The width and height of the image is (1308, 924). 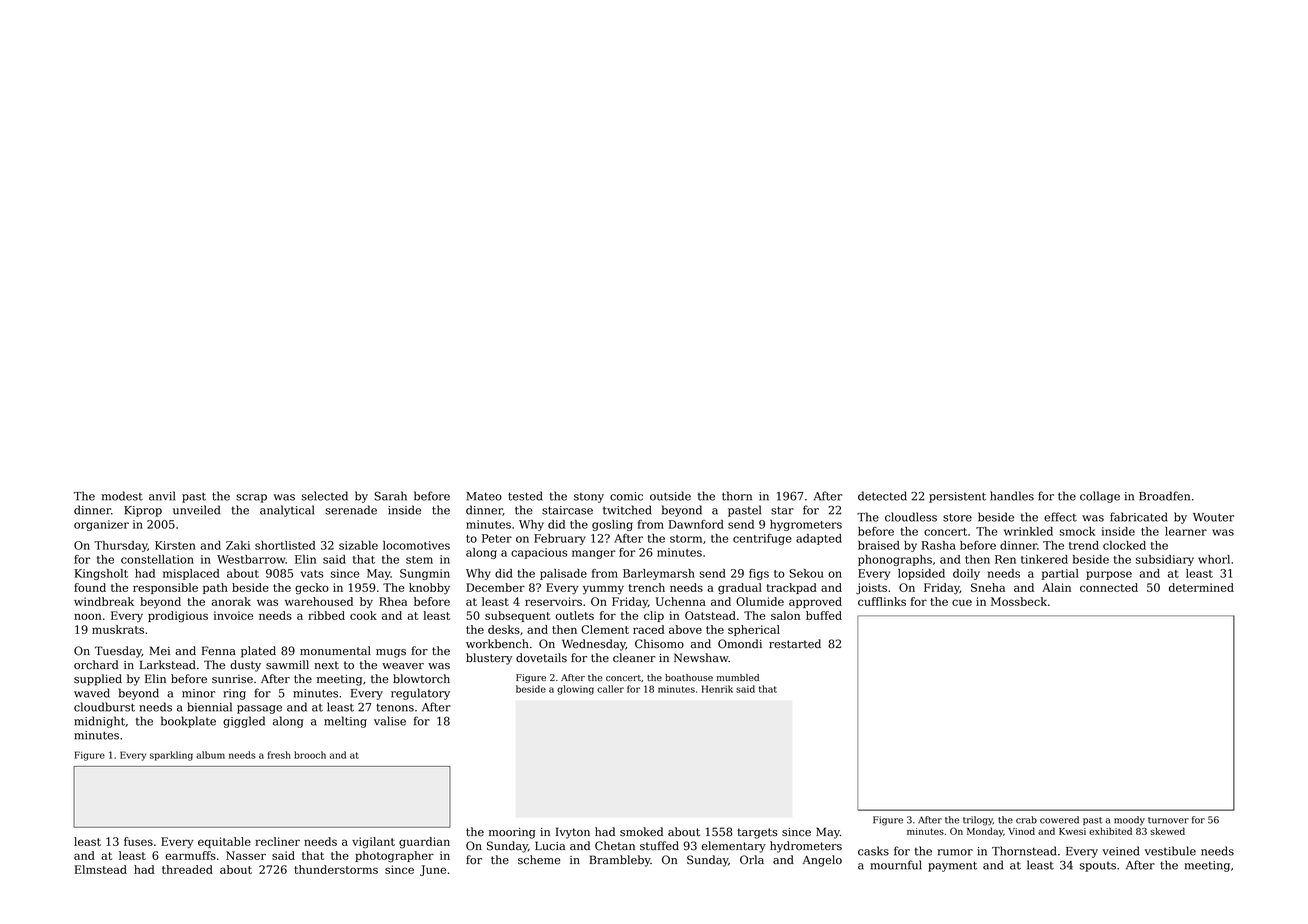 What do you see at coordinates (310, 755) in the image?
I see `brooch` at bounding box center [310, 755].
